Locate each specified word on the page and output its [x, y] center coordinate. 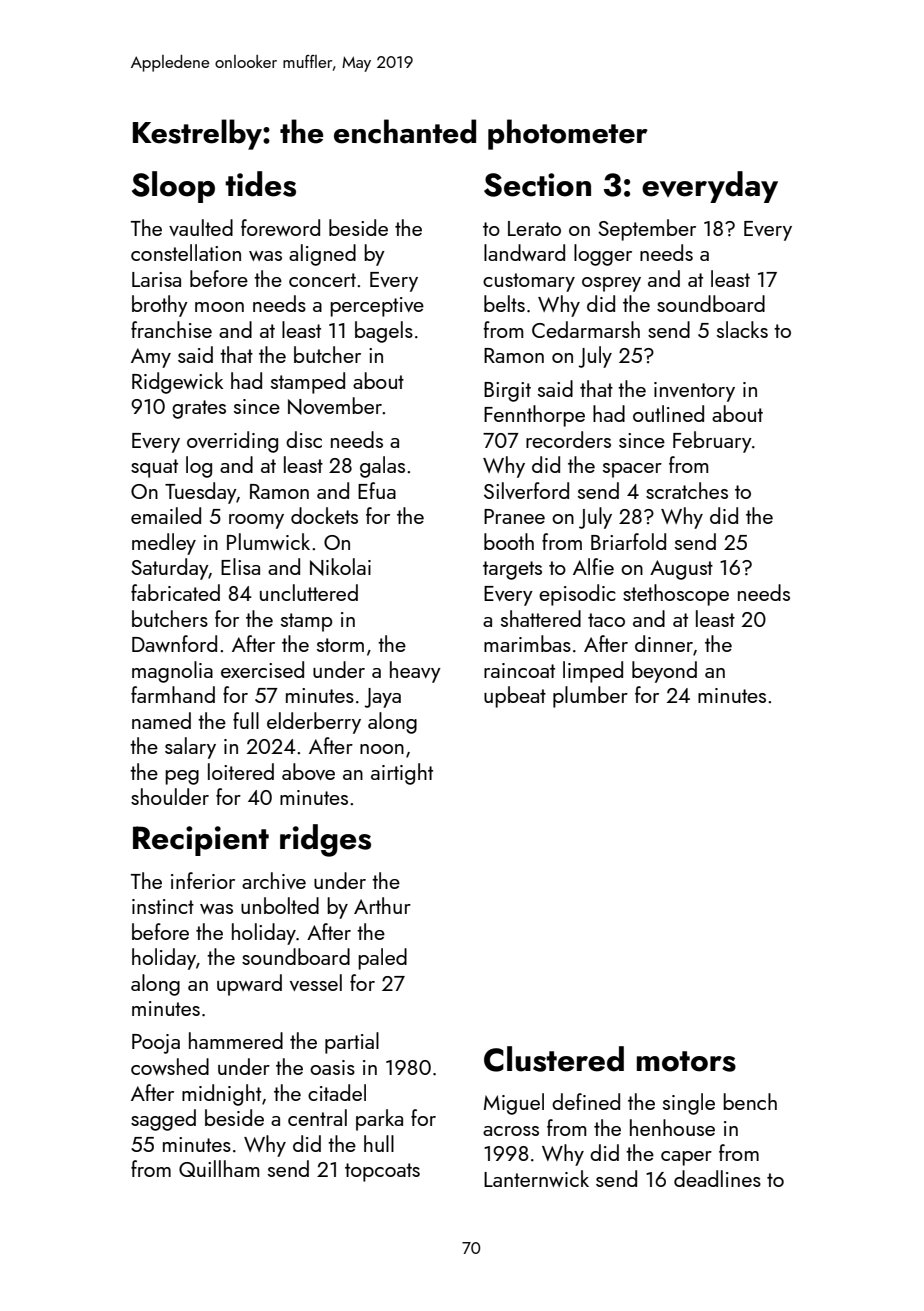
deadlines [717, 1178]
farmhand [173, 694]
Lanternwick [536, 1178]
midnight [221, 1095]
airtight [402, 774]
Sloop [173, 187]
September [647, 230]
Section [537, 185]
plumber [590, 697]
